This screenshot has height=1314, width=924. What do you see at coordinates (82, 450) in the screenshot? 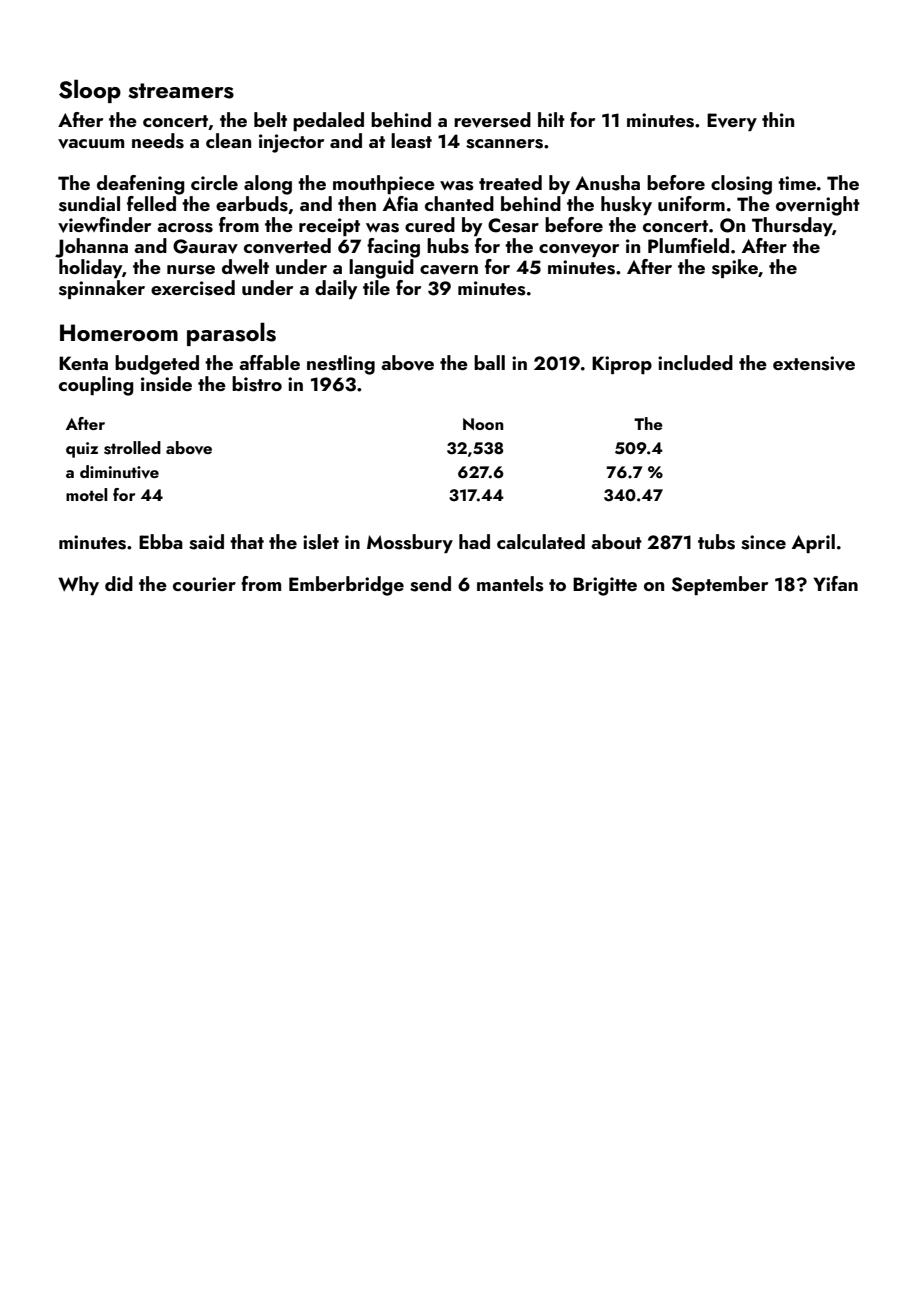
I see `quiz` at bounding box center [82, 450].
